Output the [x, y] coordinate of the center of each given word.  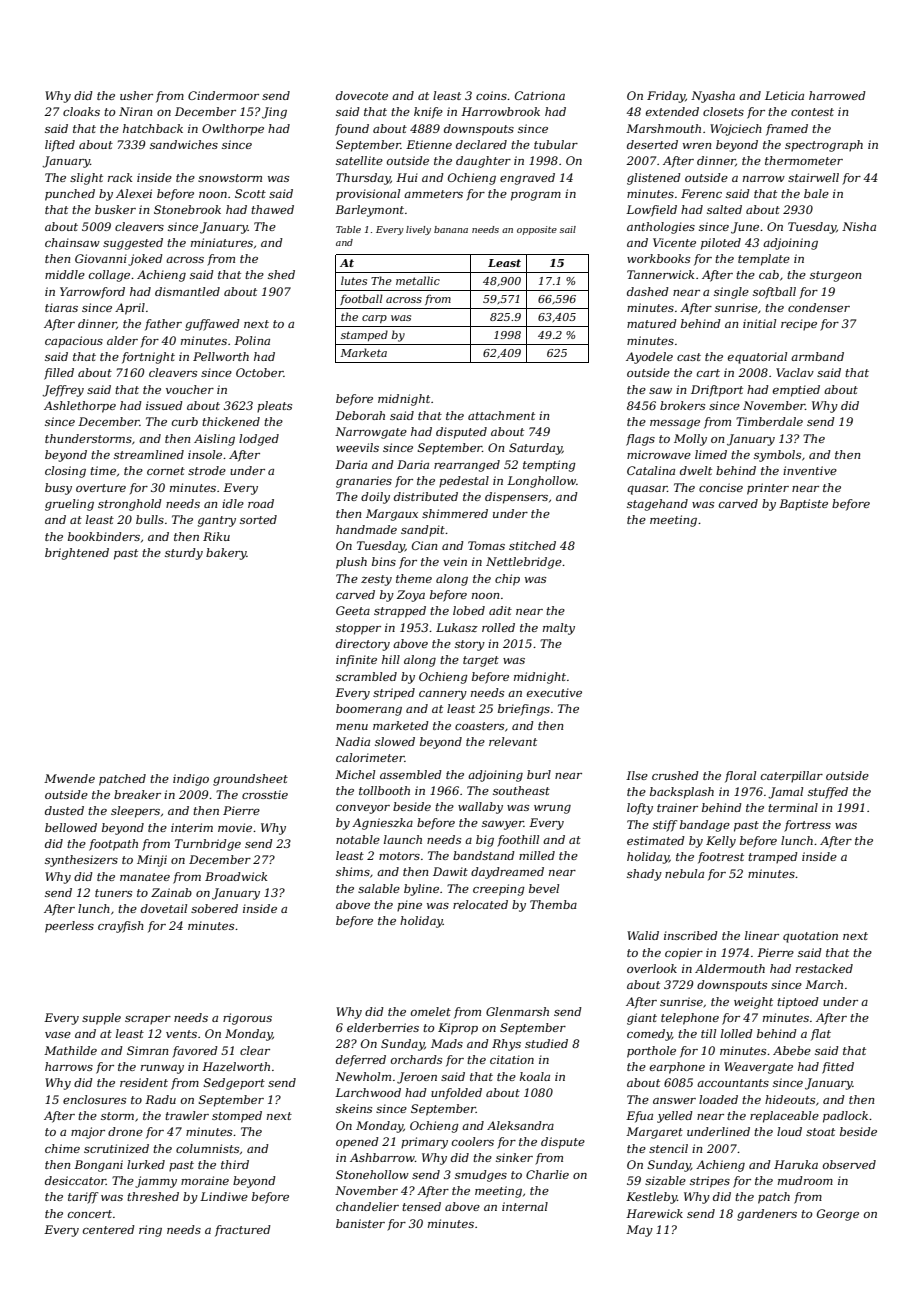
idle [233, 503]
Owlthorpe [233, 130]
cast [689, 357]
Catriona [540, 95]
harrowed [837, 95]
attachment [501, 415]
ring [150, 1231]
